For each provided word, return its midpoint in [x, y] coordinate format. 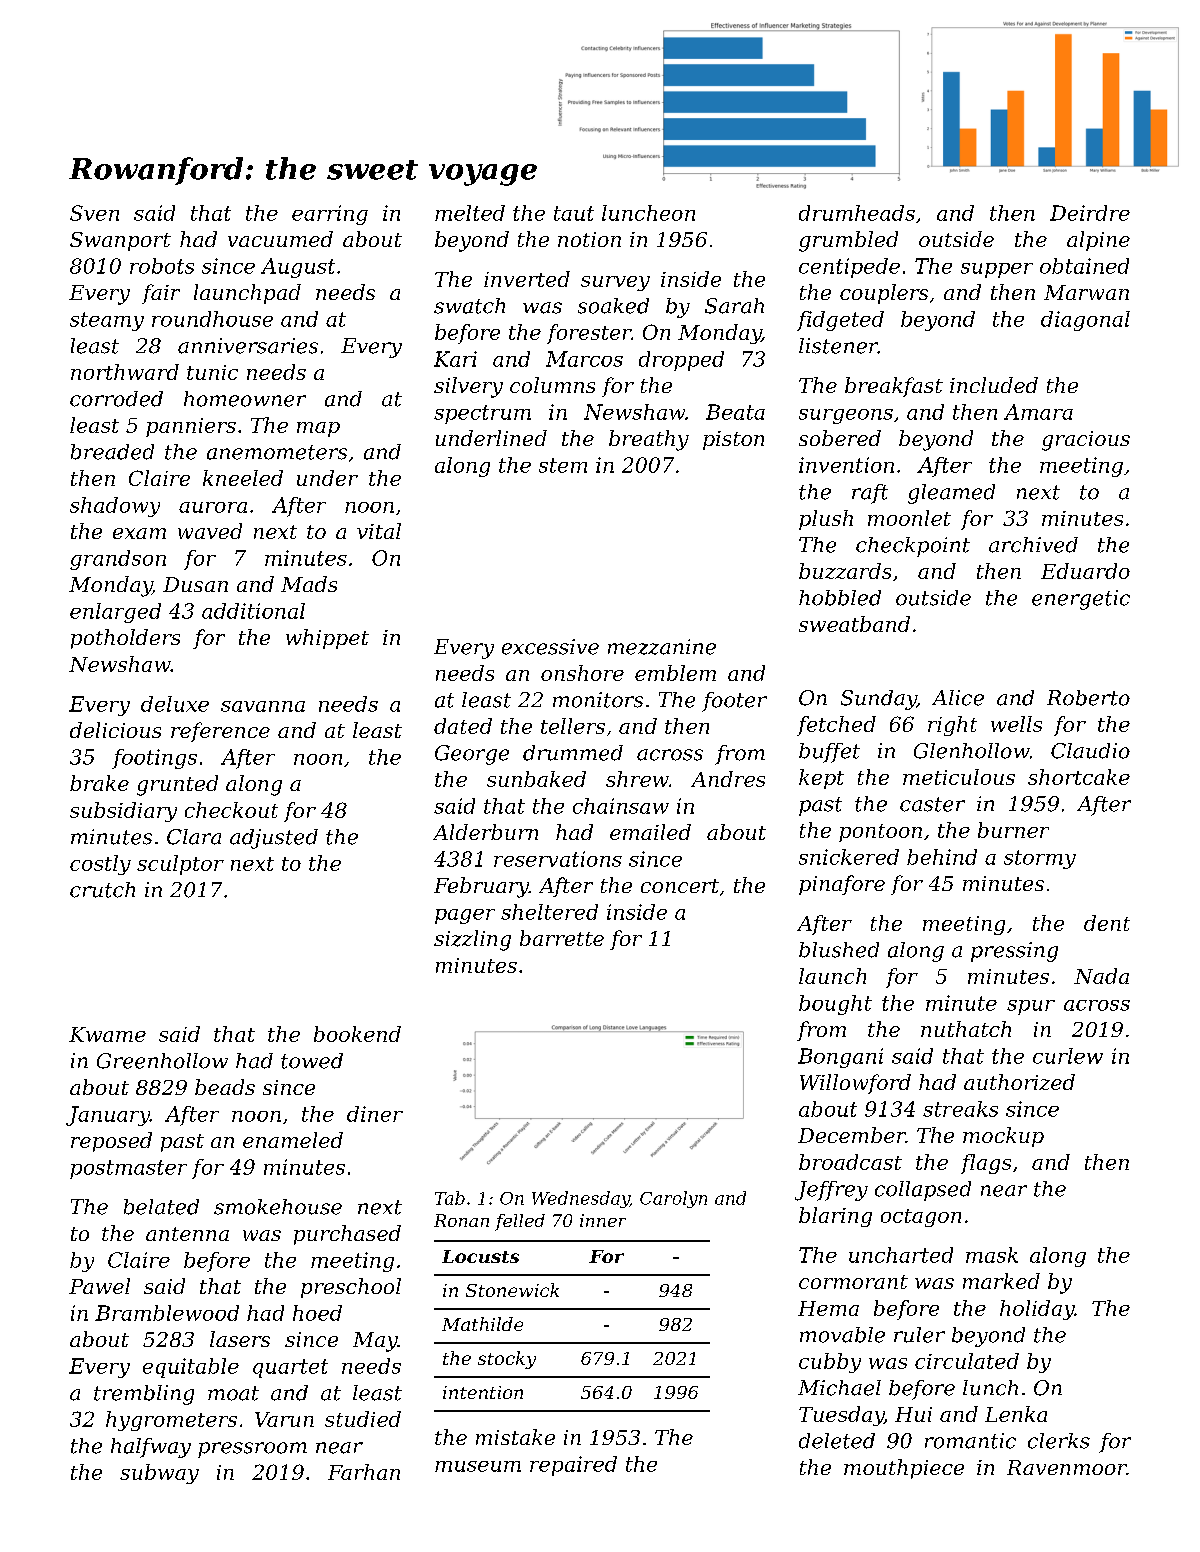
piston [733, 440]
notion [589, 239]
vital [379, 531]
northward [125, 372]
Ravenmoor [1067, 1467]
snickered [849, 857]
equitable [191, 1368]
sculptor [180, 865]
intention [483, 1392]
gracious [1086, 441]
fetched [836, 726]
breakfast [894, 387]
